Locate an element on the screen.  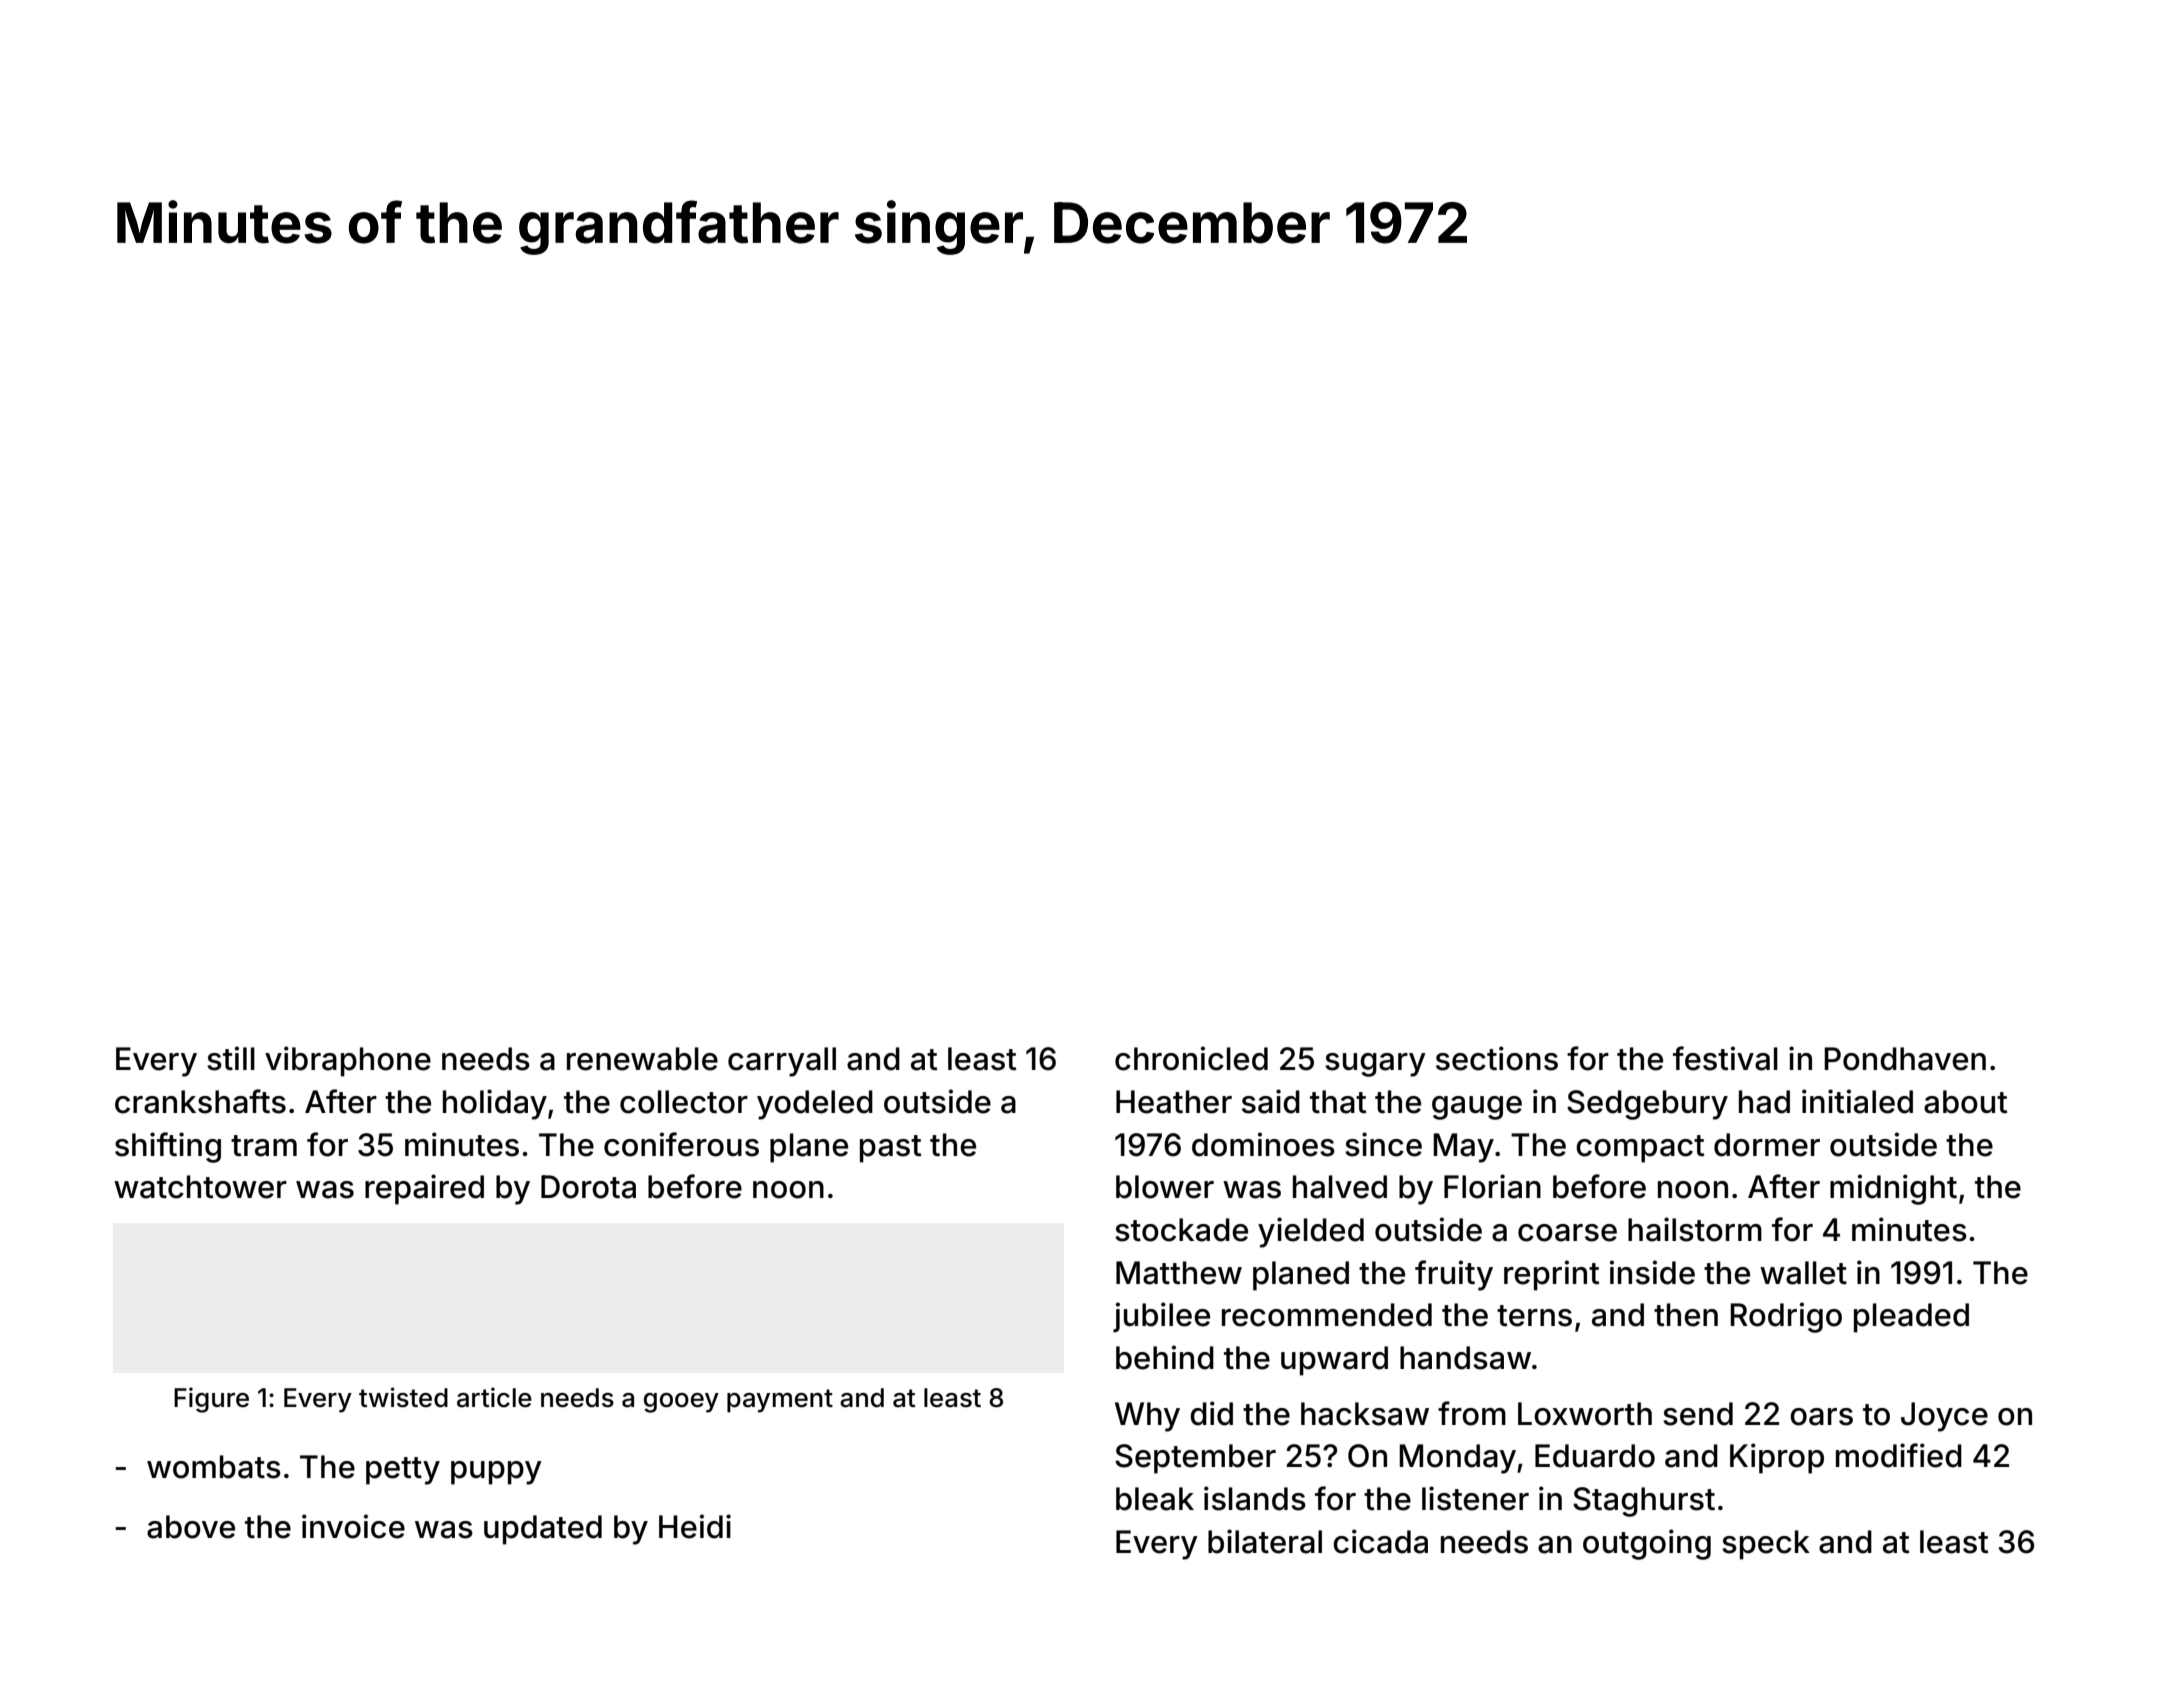
yodeled is located at coordinates (815, 1105).
